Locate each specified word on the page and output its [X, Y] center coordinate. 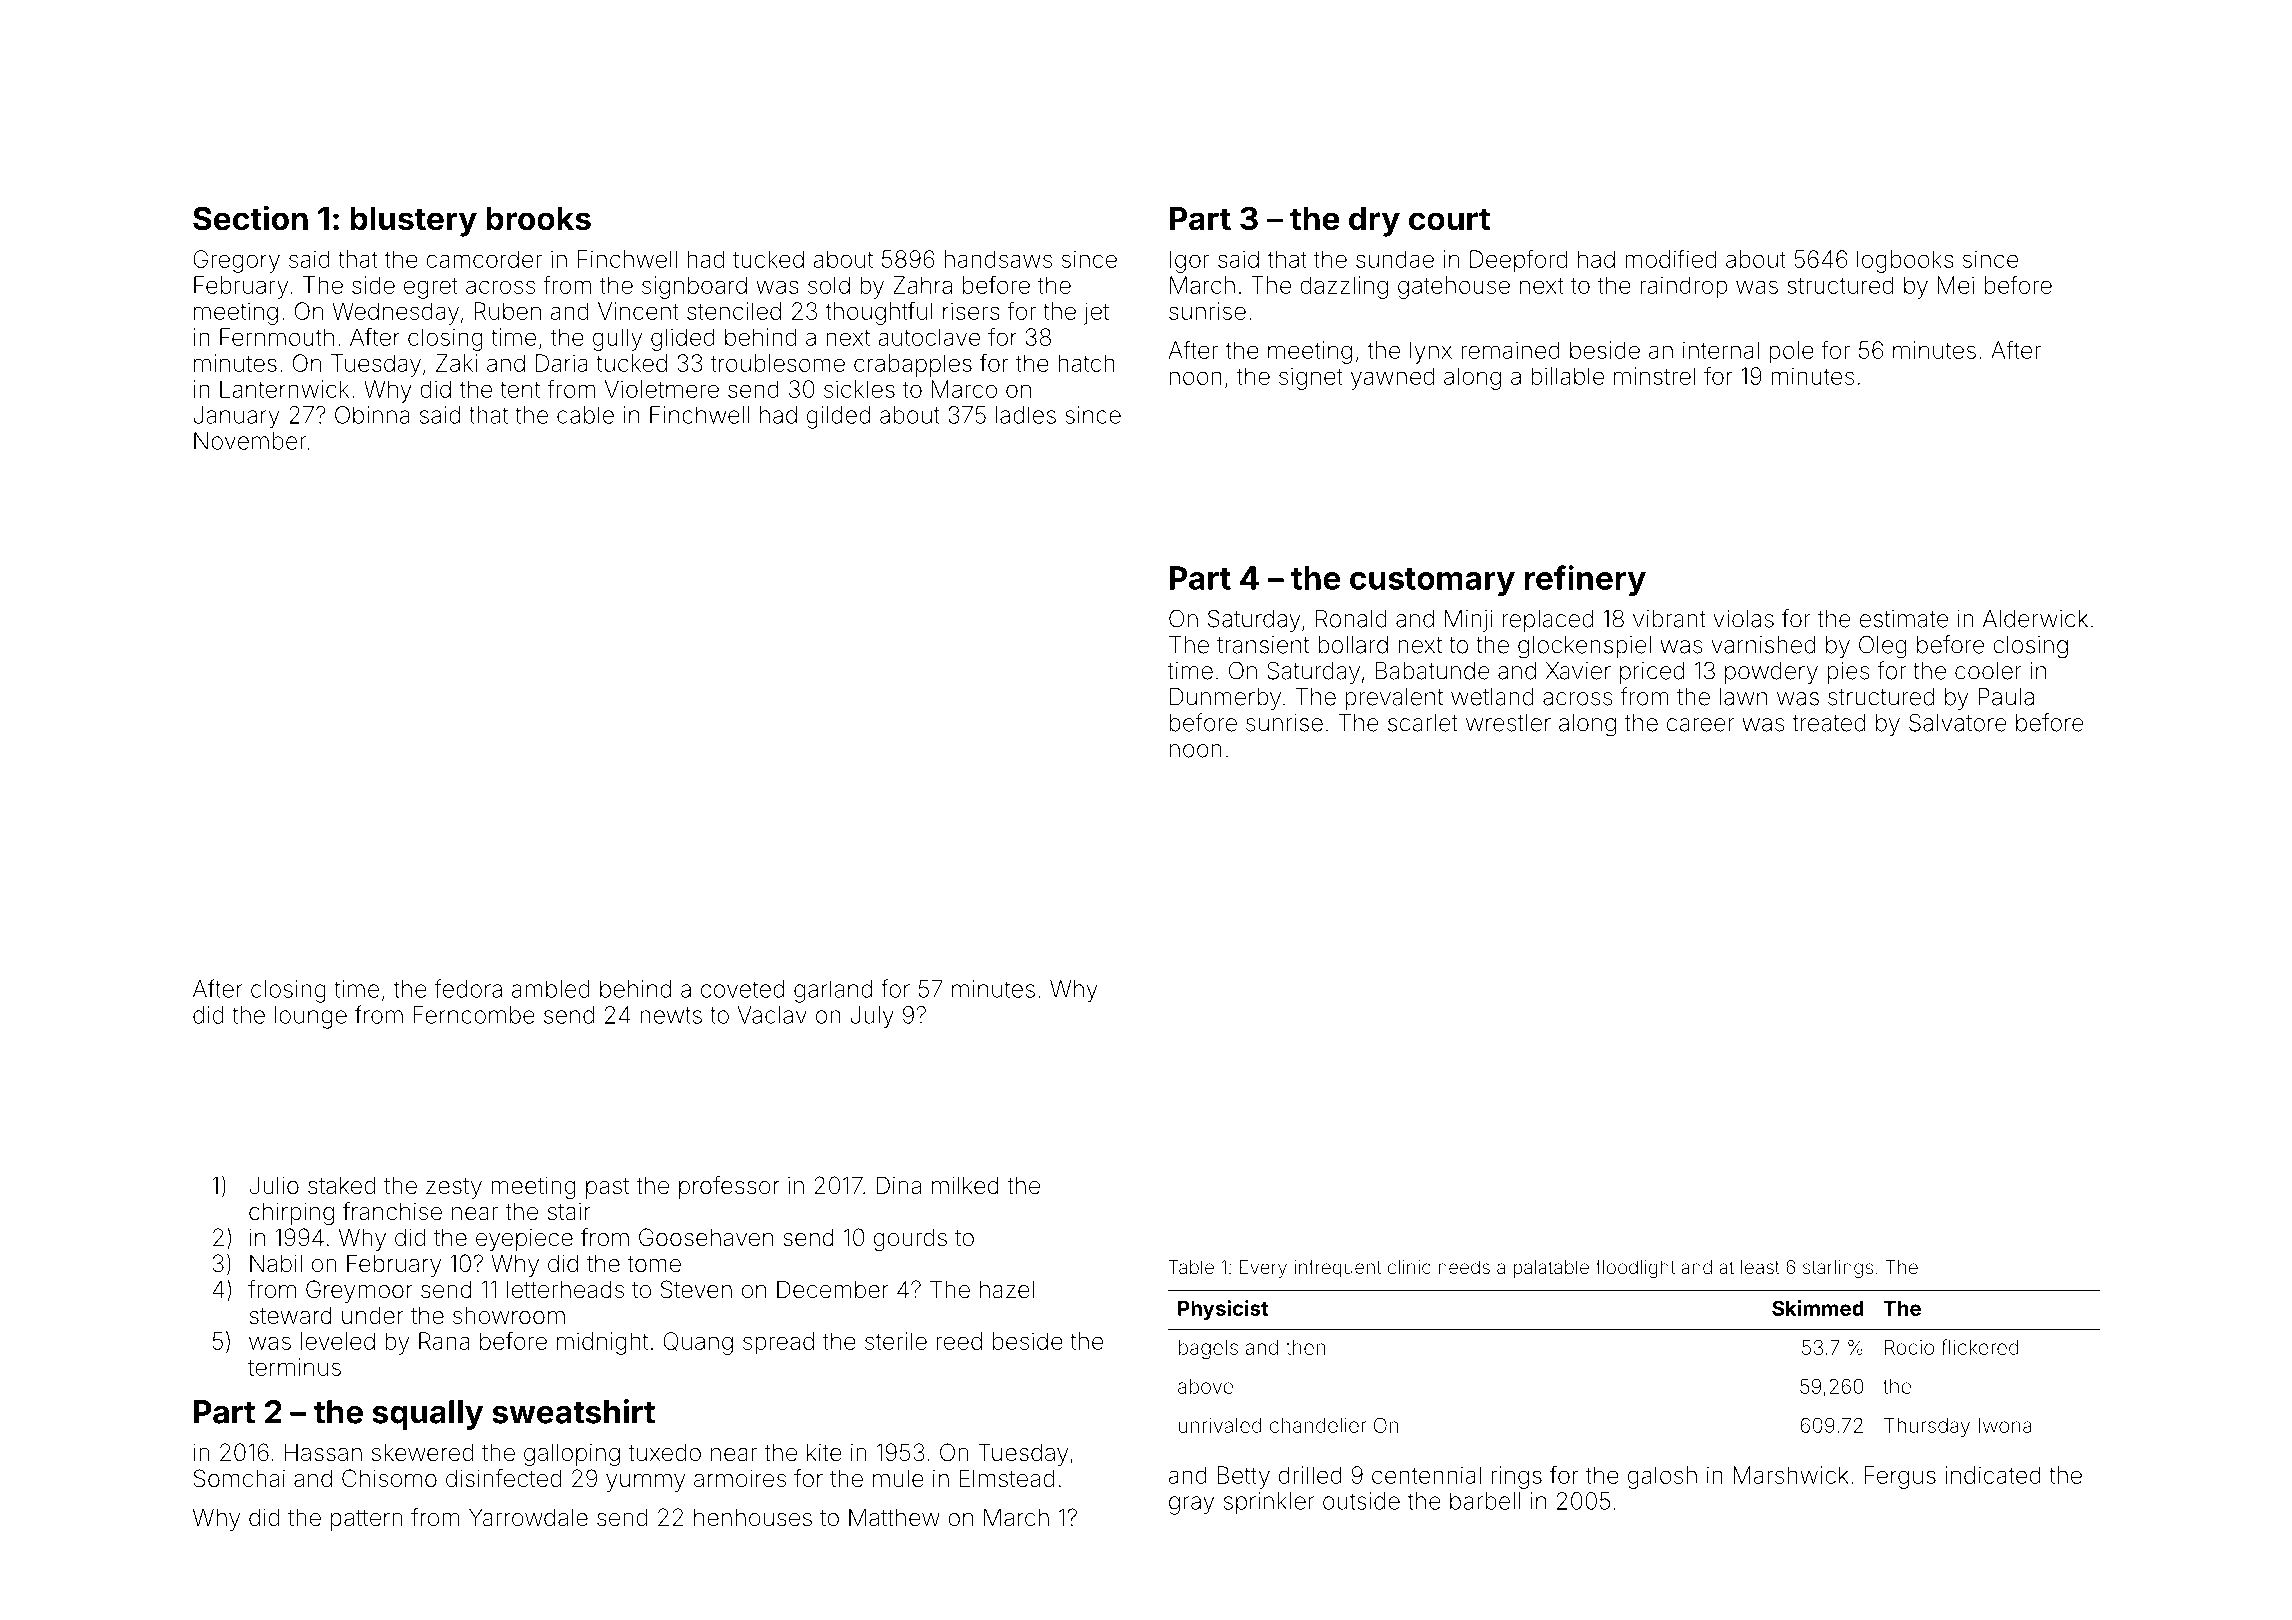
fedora [468, 988]
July [872, 1017]
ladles [1026, 415]
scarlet [1423, 723]
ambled [551, 989]
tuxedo [664, 1452]
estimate [1904, 619]
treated [1828, 723]
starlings [1838, 1269]
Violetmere [662, 389]
